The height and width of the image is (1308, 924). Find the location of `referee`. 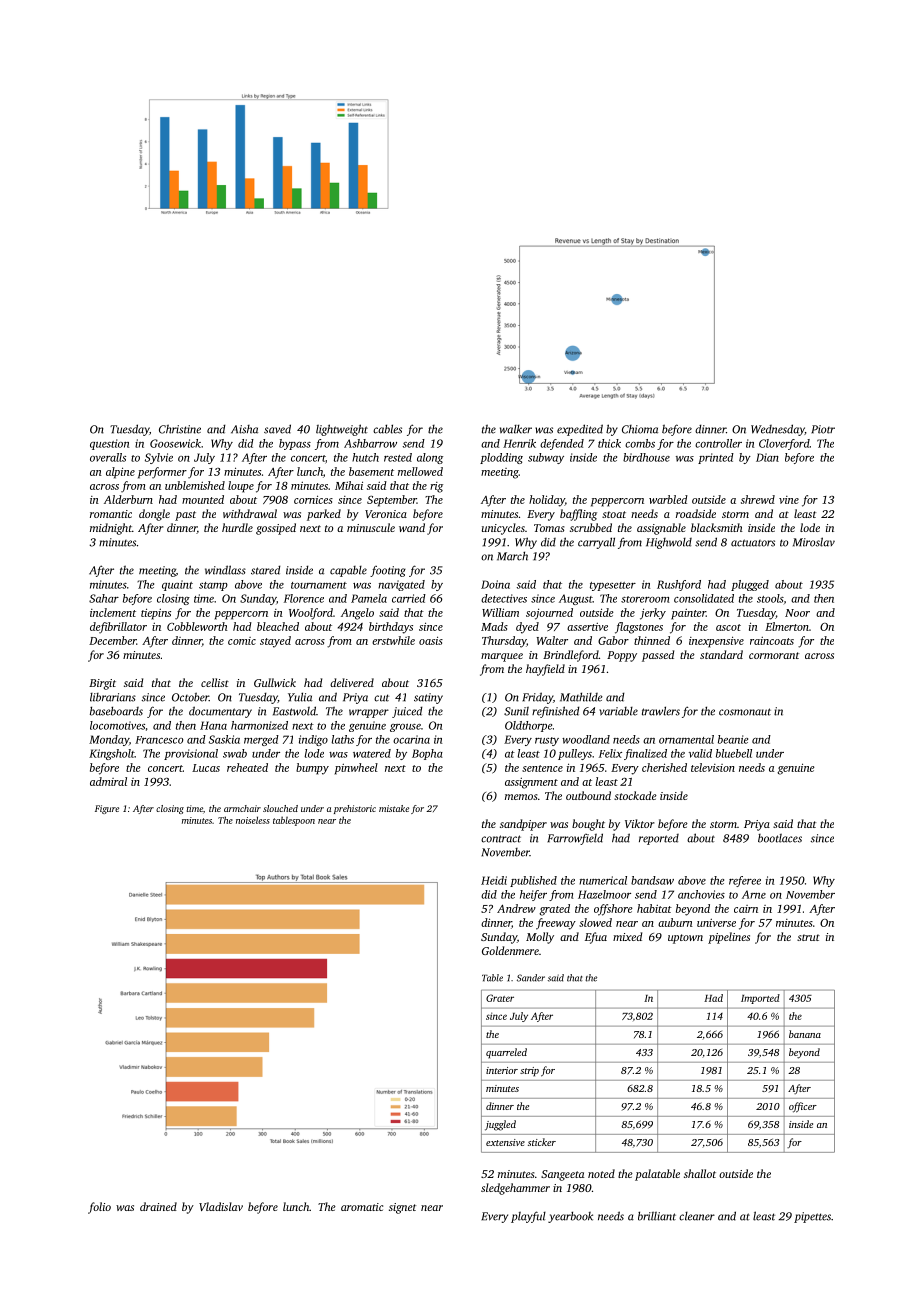

referee is located at coordinates (745, 881).
